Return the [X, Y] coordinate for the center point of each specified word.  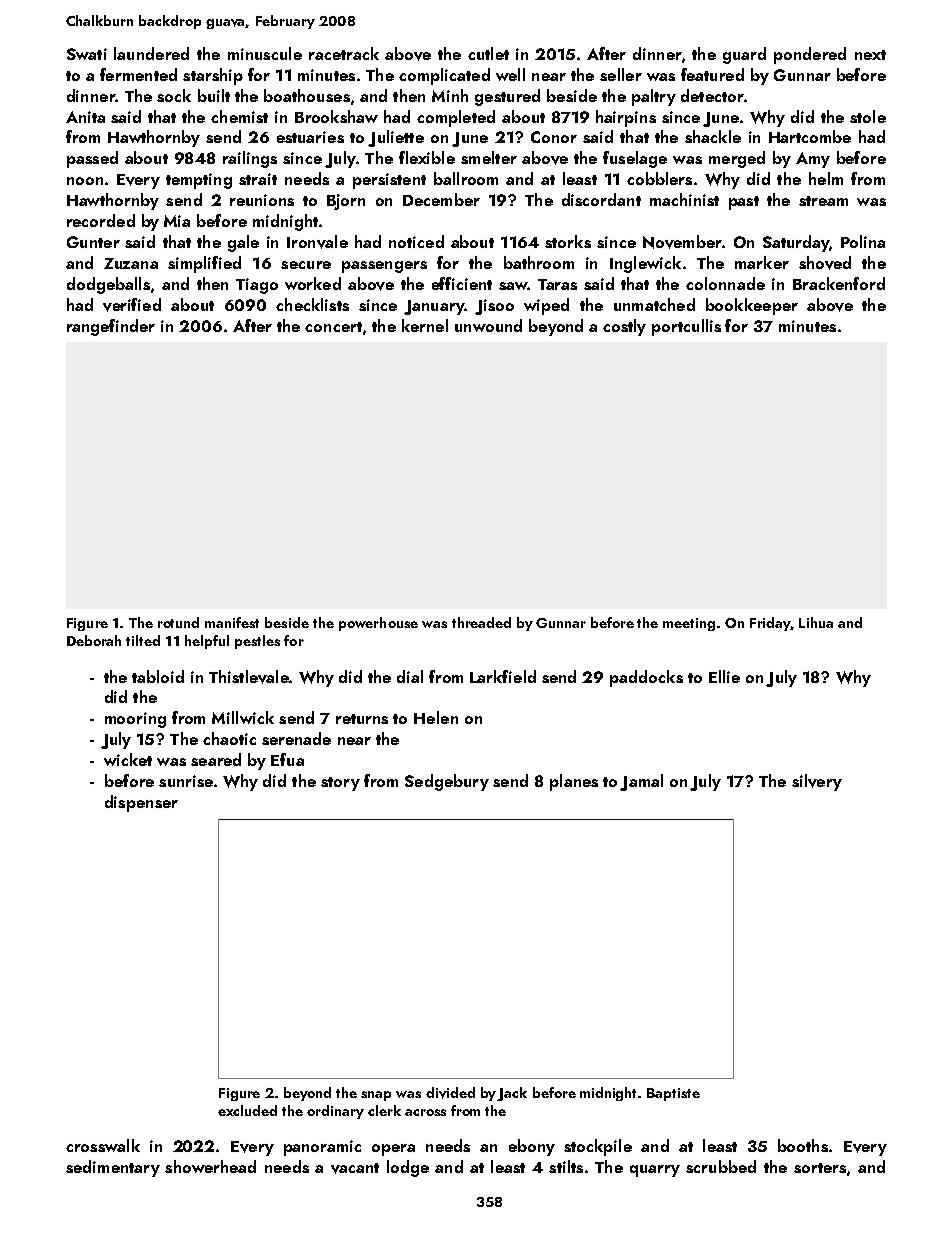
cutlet [488, 53]
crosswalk [103, 1145]
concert [333, 327]
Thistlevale [249, 677]
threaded [481, 622]
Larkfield [503, 676]
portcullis [686, 327]
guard [744, 55]
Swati [87, 54]
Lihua [816, 622]
